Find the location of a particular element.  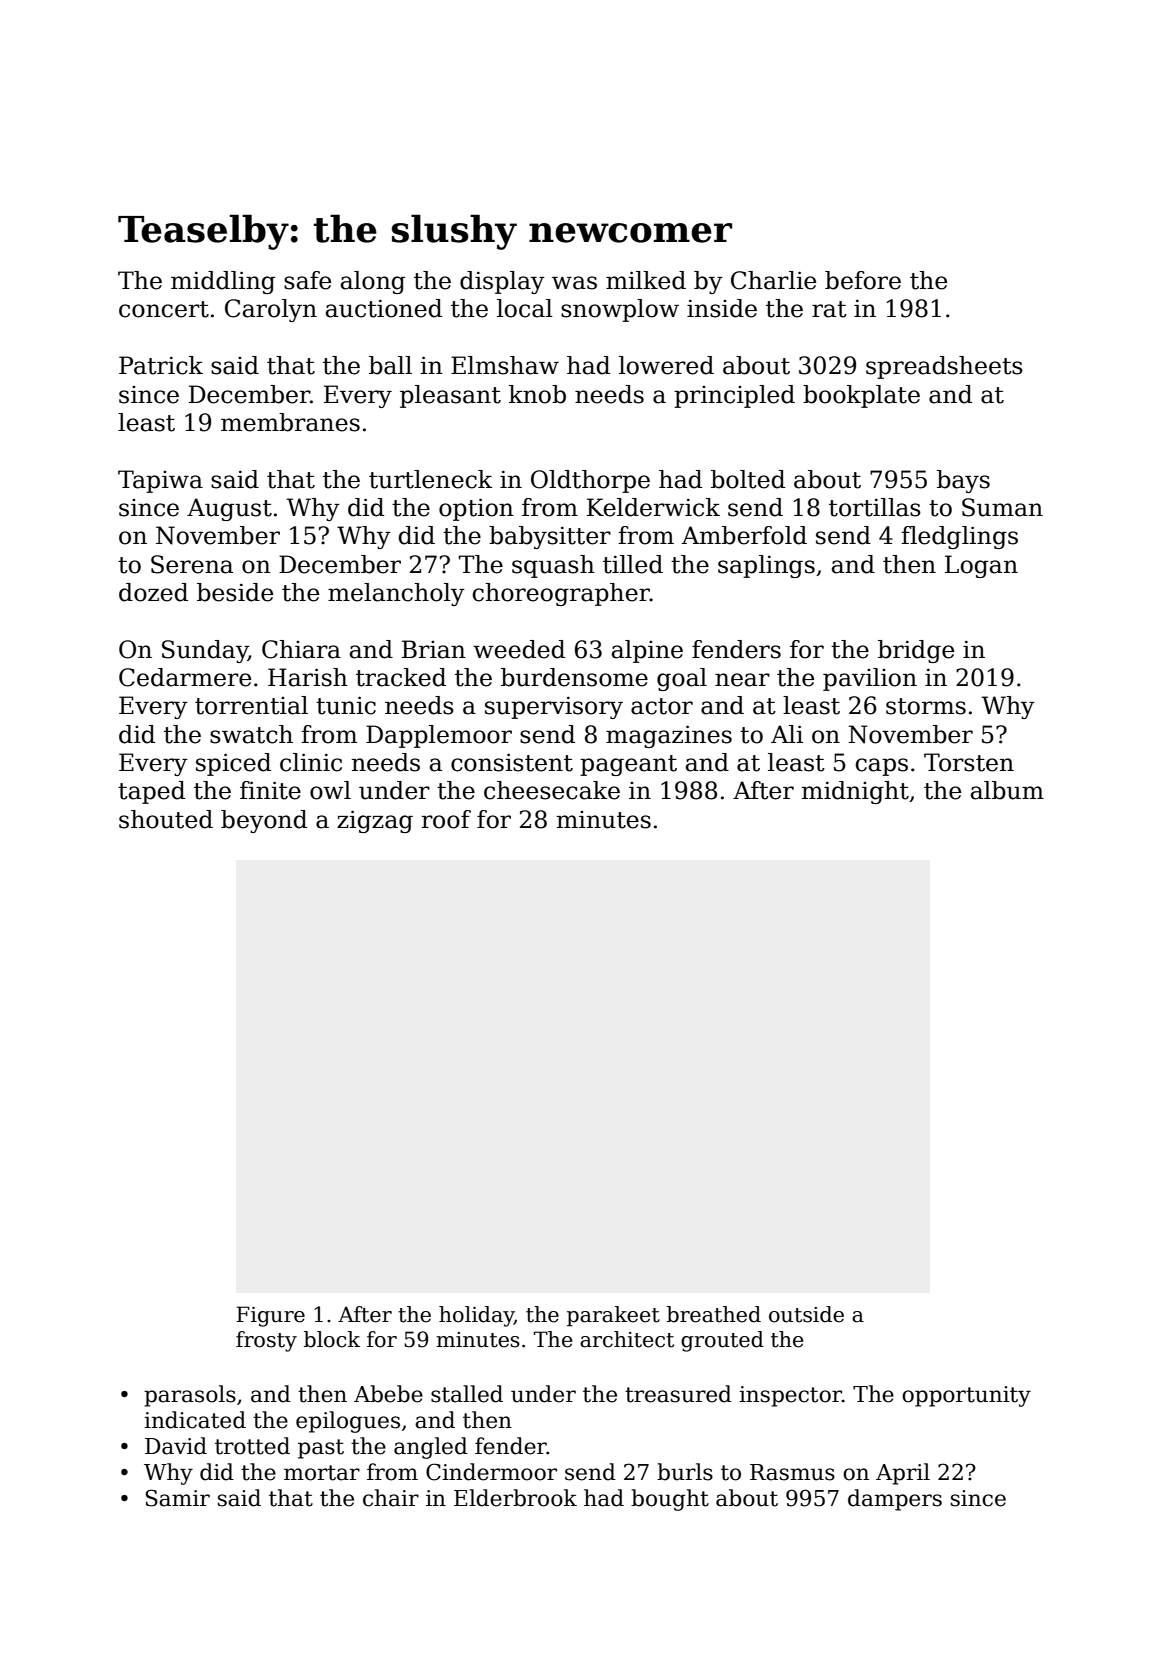

Torsten is located at coordinates (969, 762).
